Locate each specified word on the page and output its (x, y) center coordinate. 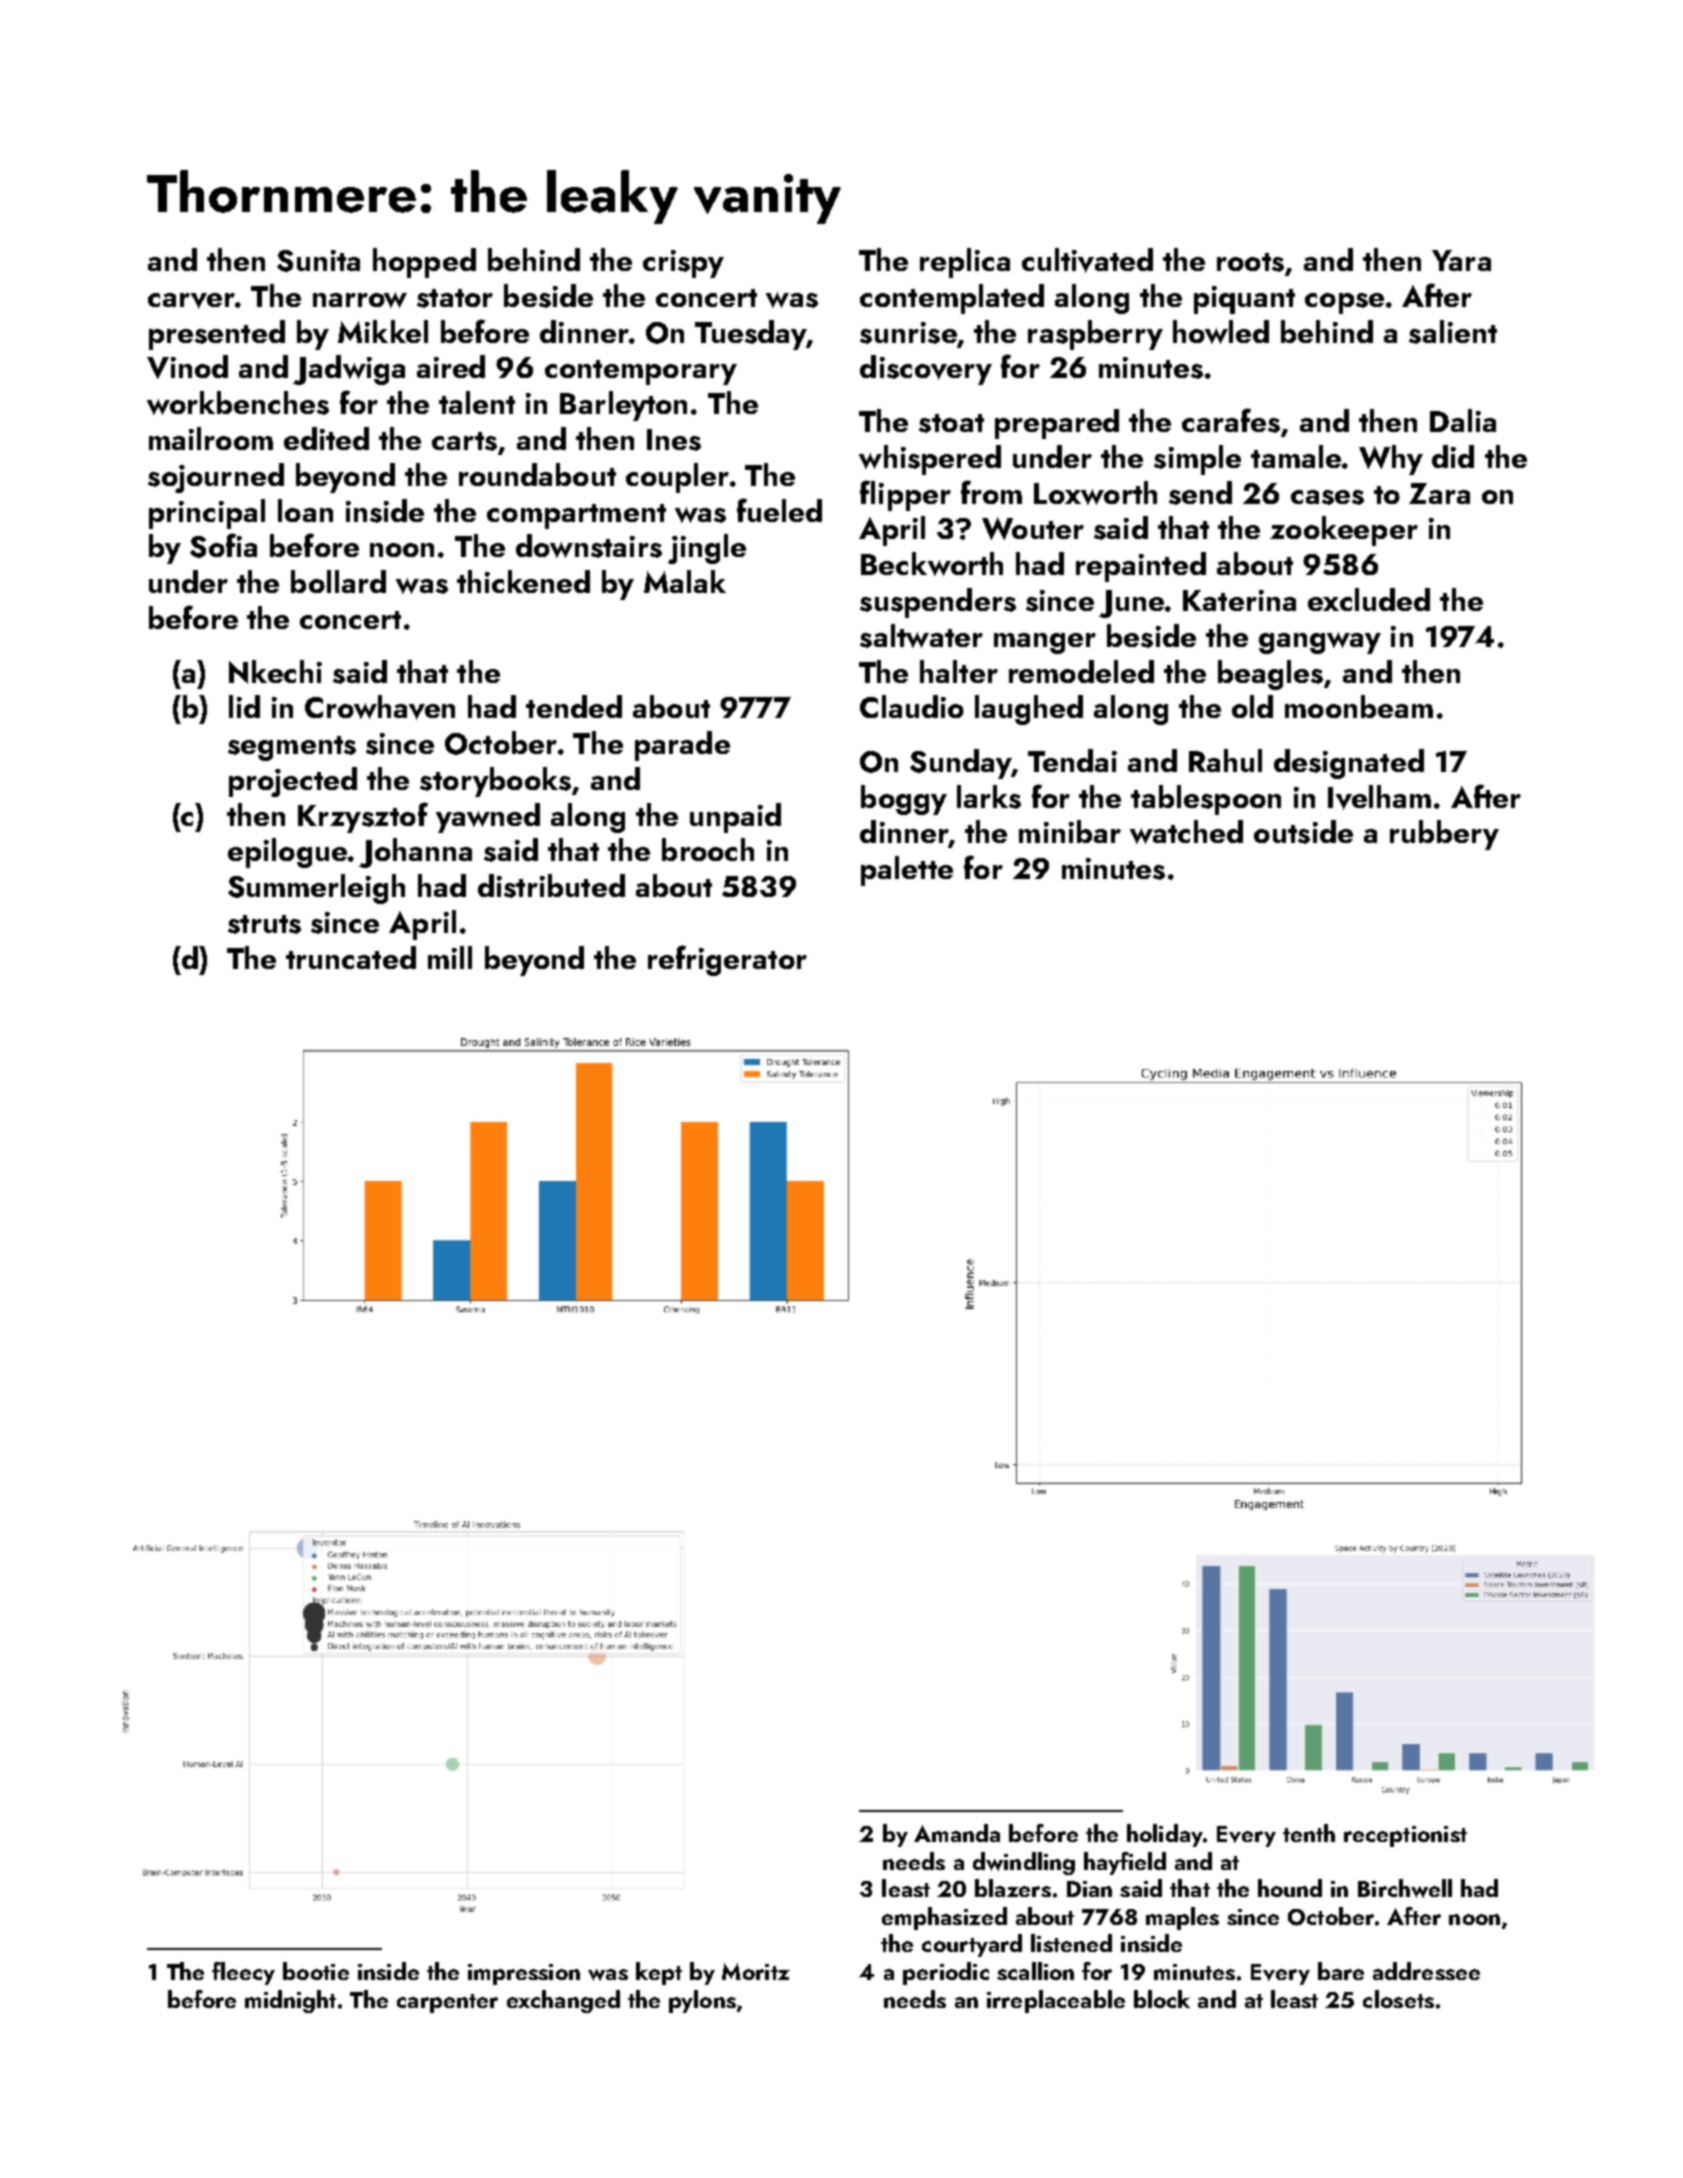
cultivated (1087, 260)
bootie (316, 1971)
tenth (1309, 1833)
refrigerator (727, 960)
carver (191, 301)
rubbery (1444, 835)
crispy (683, 264)
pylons (702, 2001)
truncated (351, 957)
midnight (290, 2001)
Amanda (957, 1833)
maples (1182, 1918)
